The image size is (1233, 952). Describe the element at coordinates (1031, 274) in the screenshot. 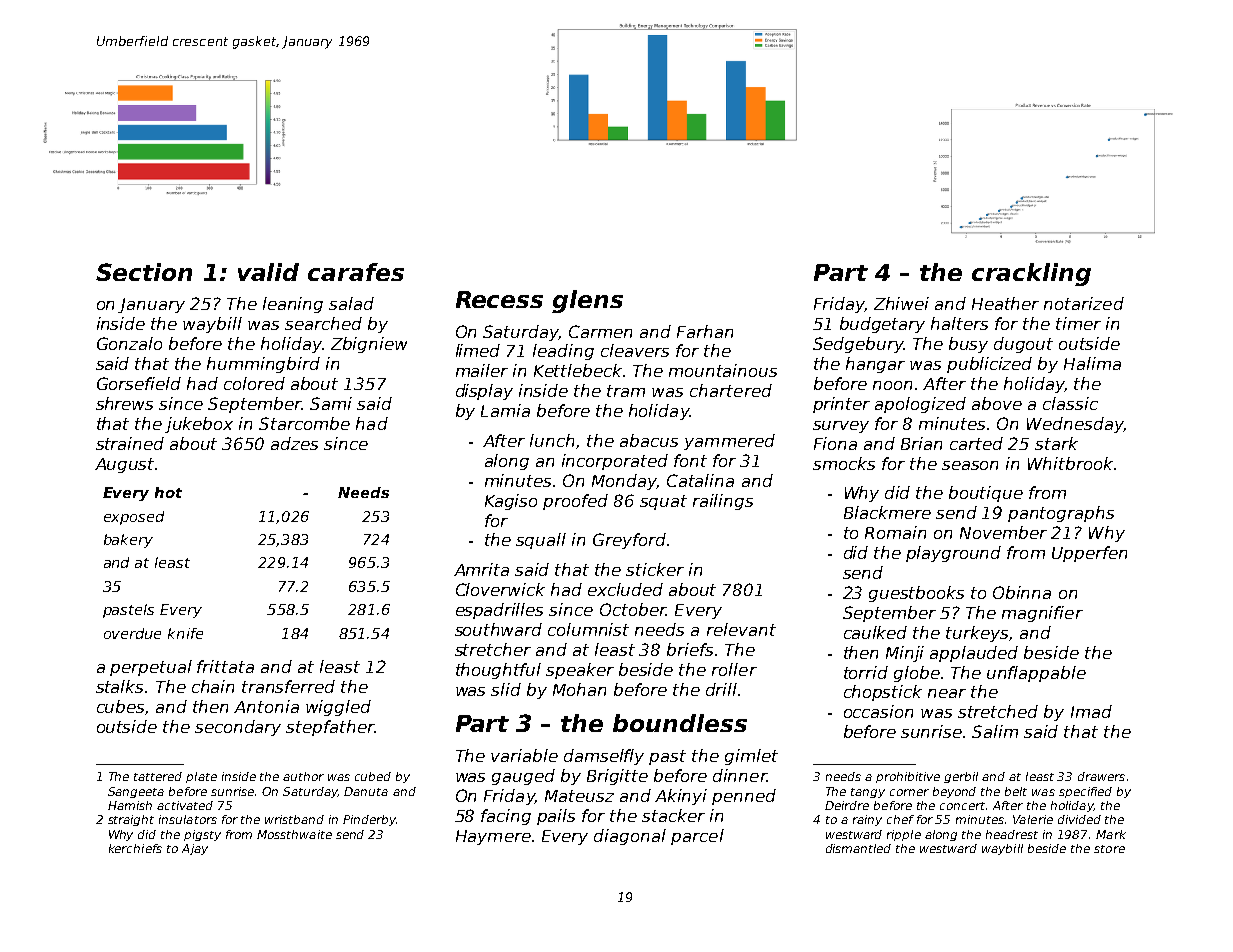

I see `crackling` at that location.
